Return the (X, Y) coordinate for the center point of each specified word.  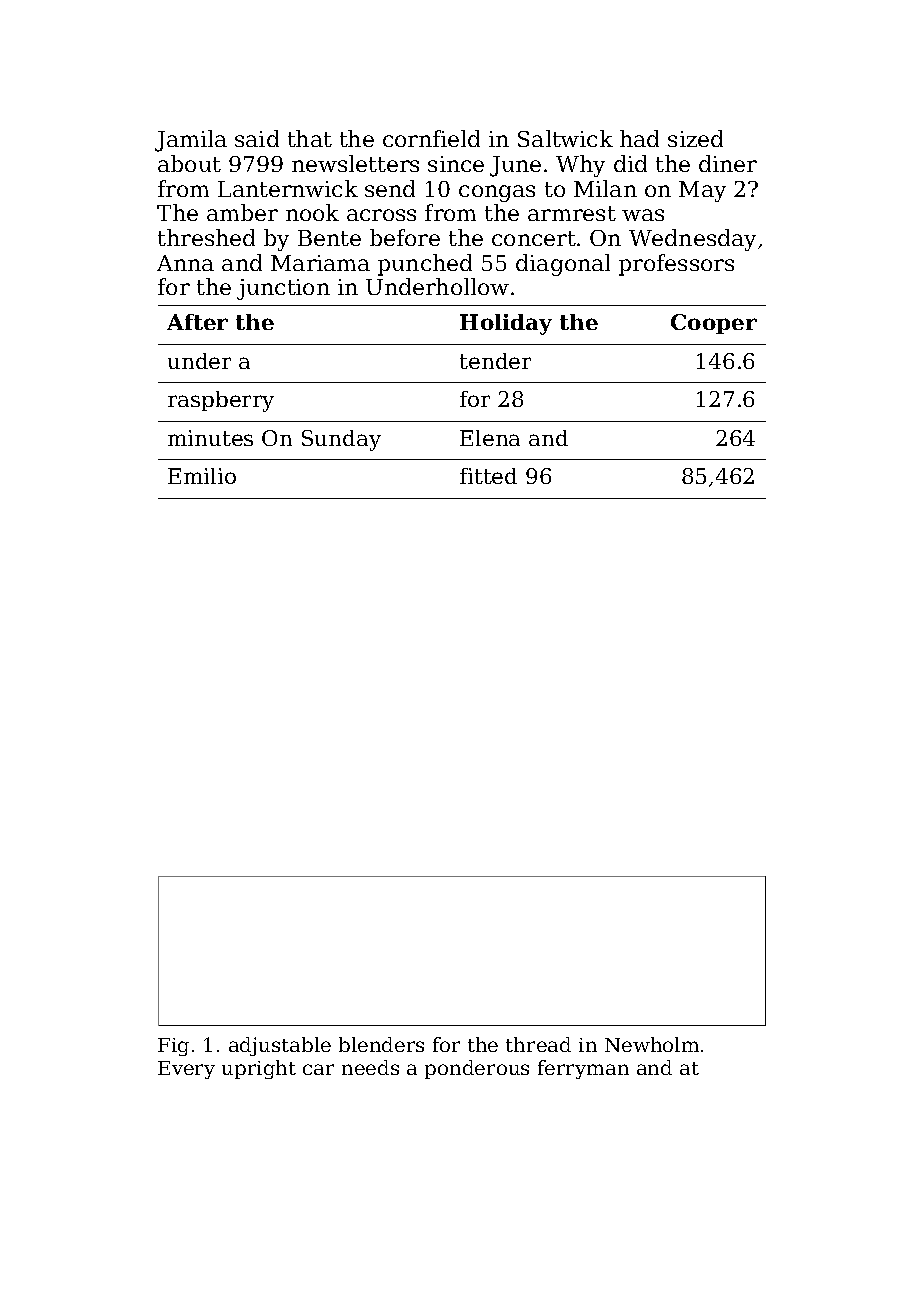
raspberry (221, 401)
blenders (381, 1044)
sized (695, 138)
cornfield (431, 138)
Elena (490, 438)
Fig (173, 1047)
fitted (488, 476)
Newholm (652, 1044)
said (257, 138)
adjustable (280, 1046)
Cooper (714, 324)
